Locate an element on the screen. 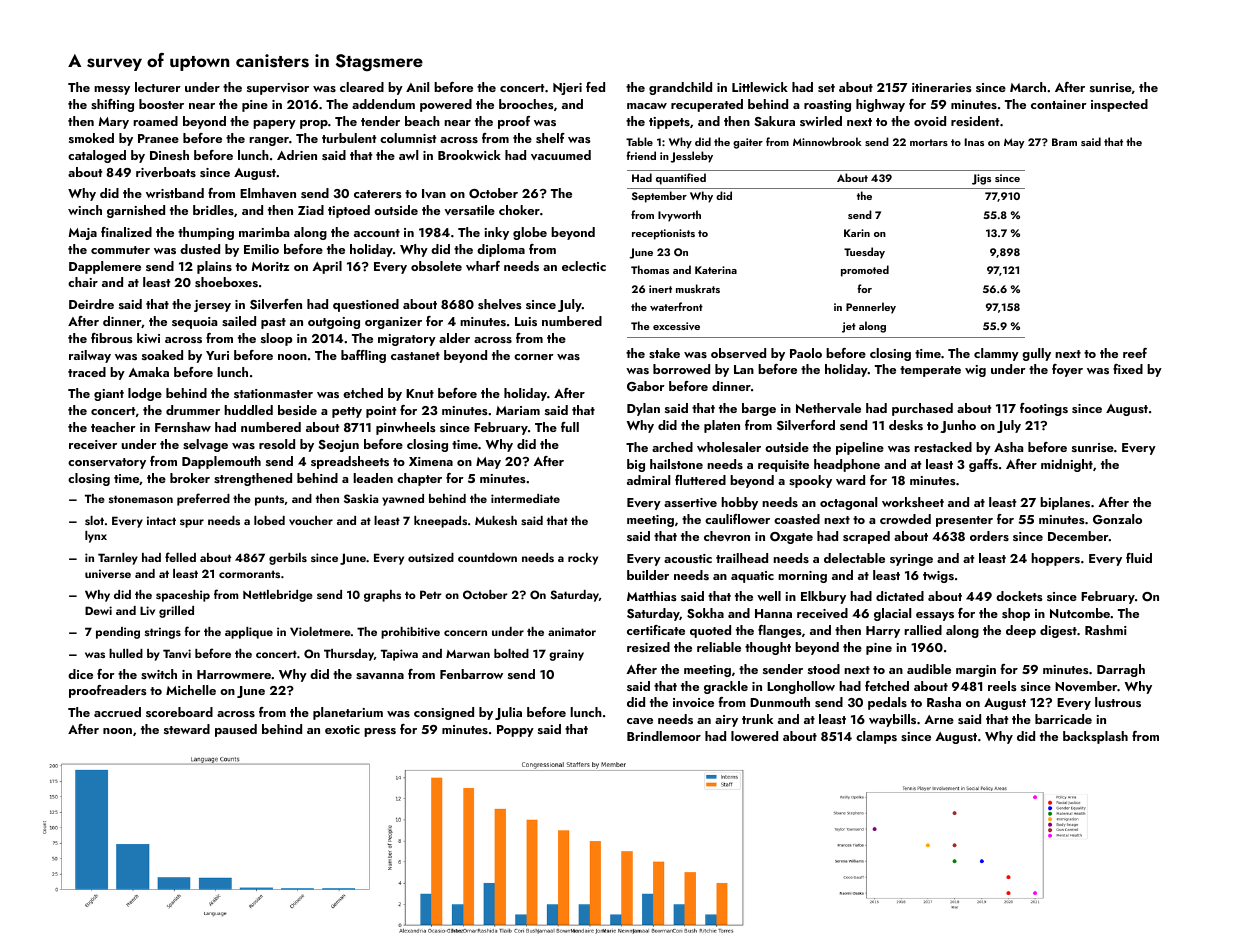  Jessleby is located at coordinates (692, 157).
